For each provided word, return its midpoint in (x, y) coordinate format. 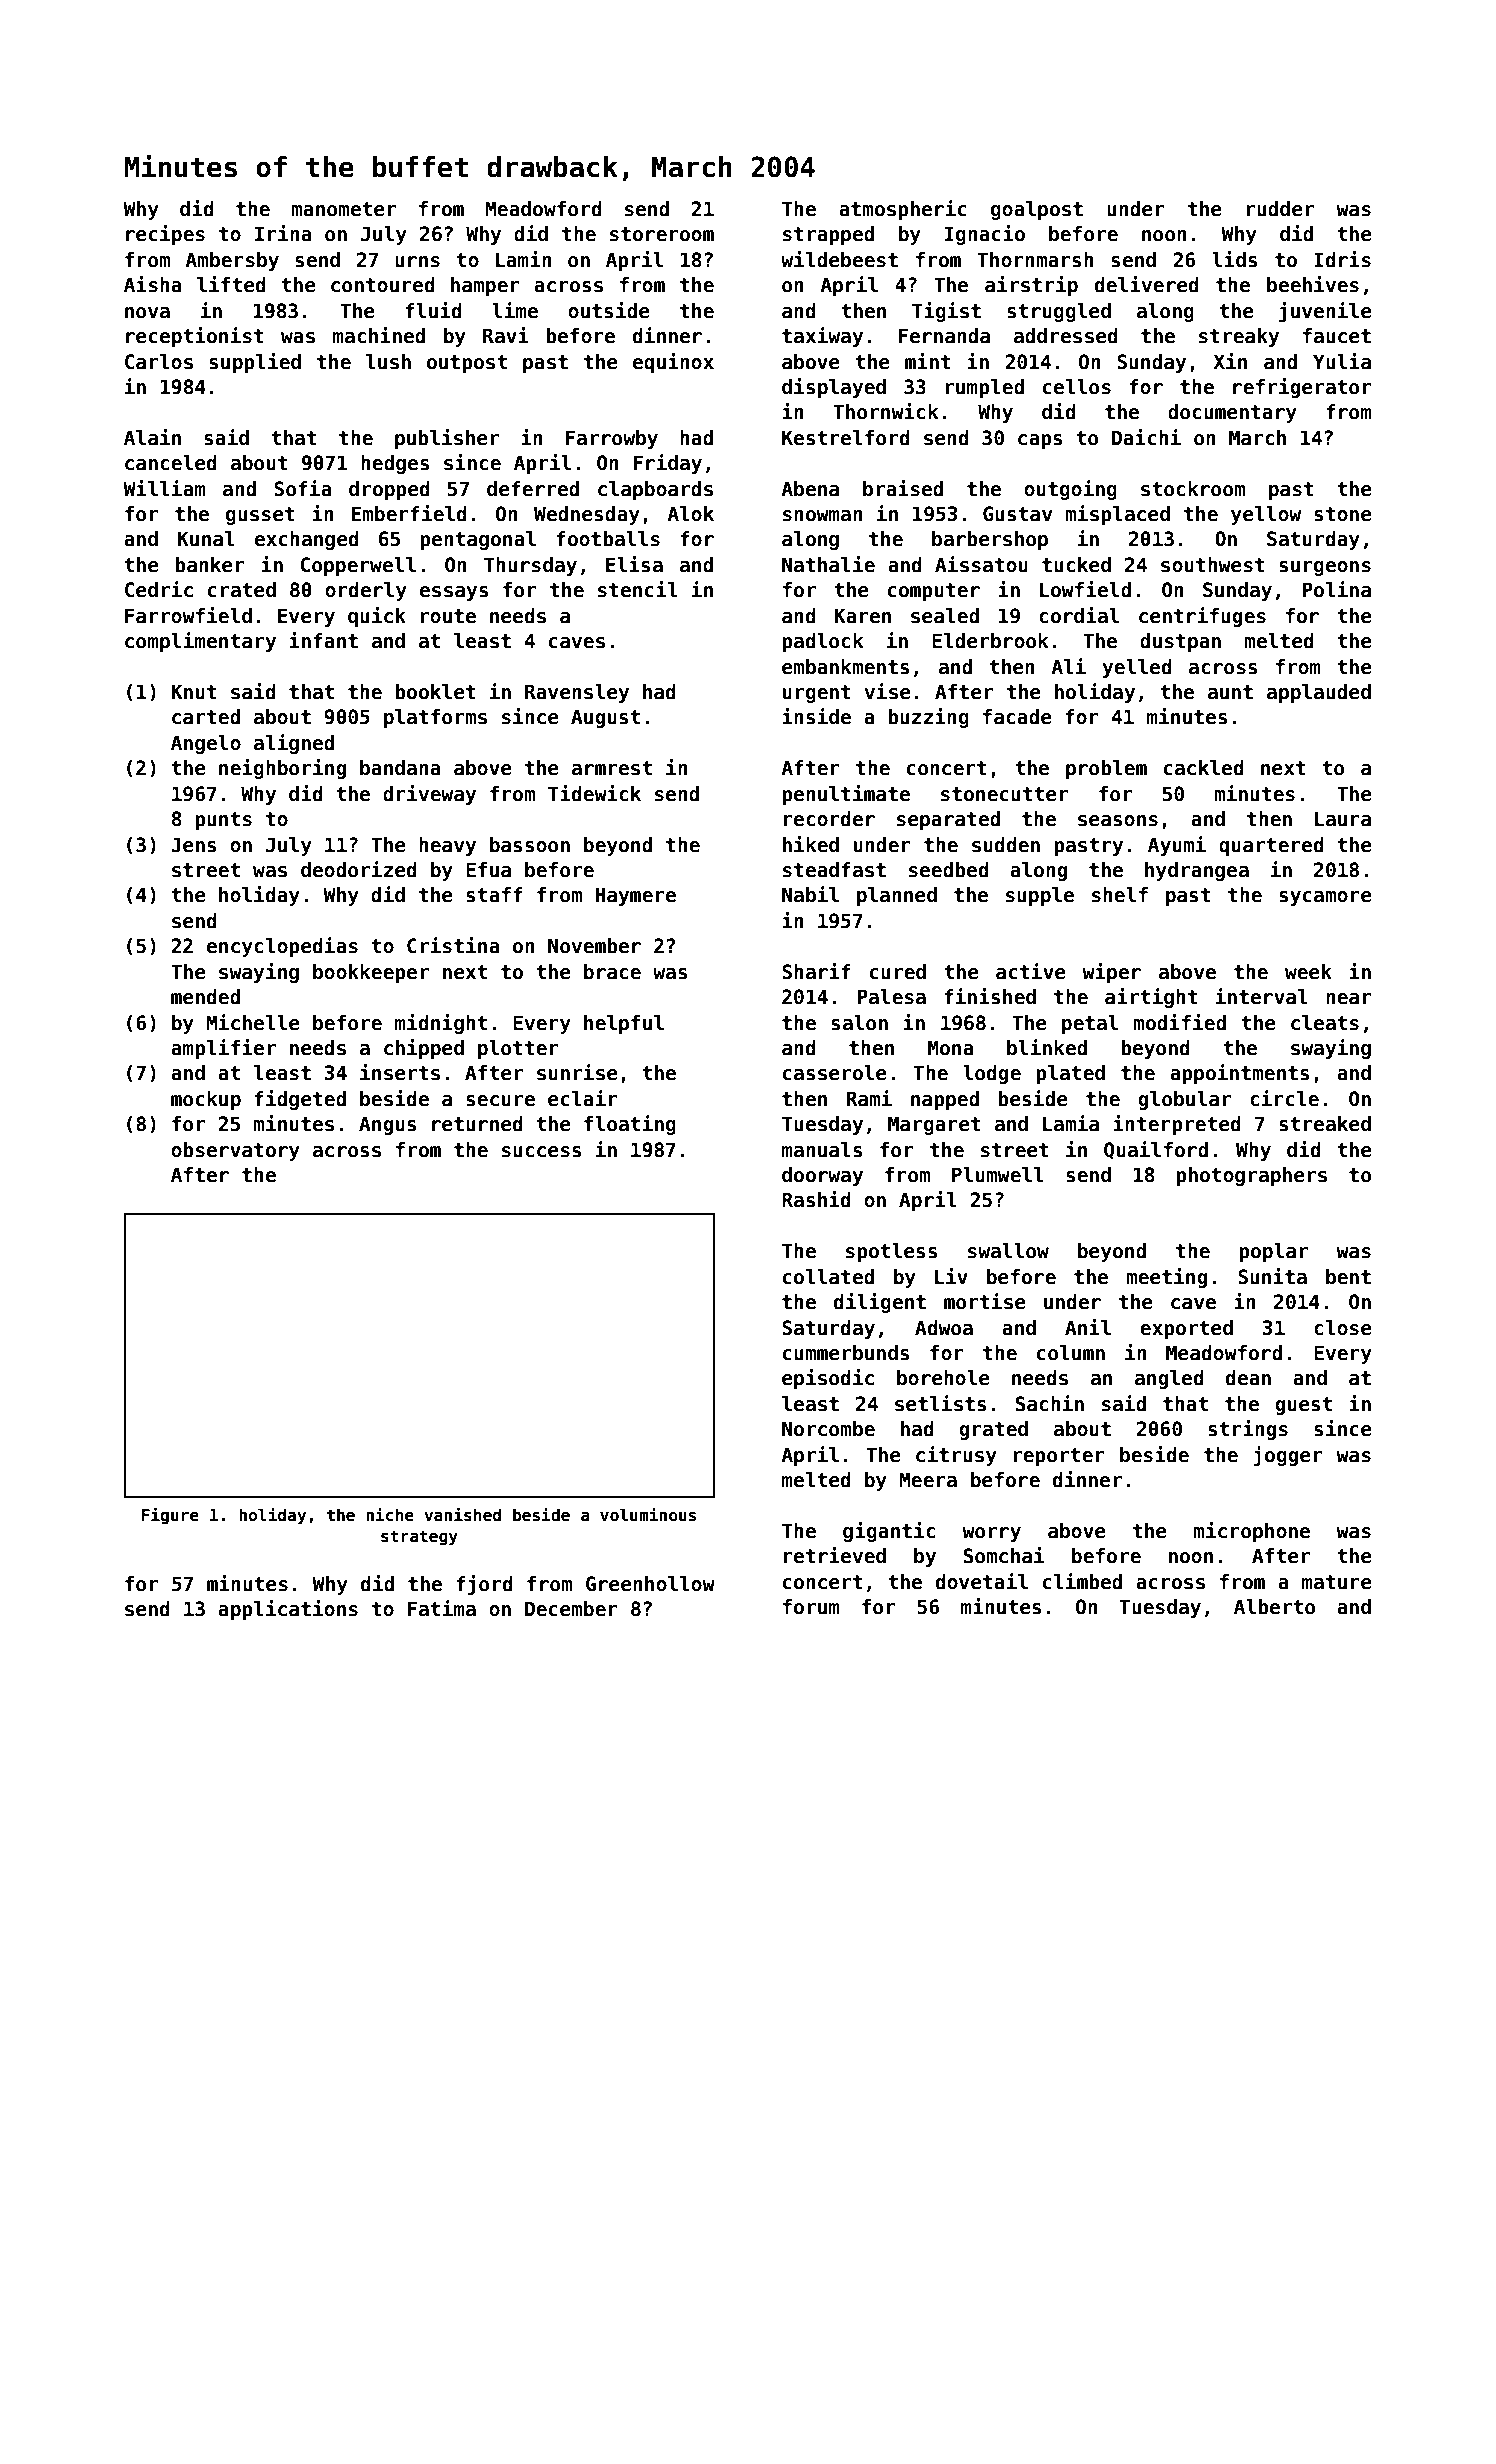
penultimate (846, 795)
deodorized (359, 869)
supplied (255, 363)
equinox (673, 363)
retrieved (835, 1555)
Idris (1342, 259)
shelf (1120, 895)
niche (390, 1515)
